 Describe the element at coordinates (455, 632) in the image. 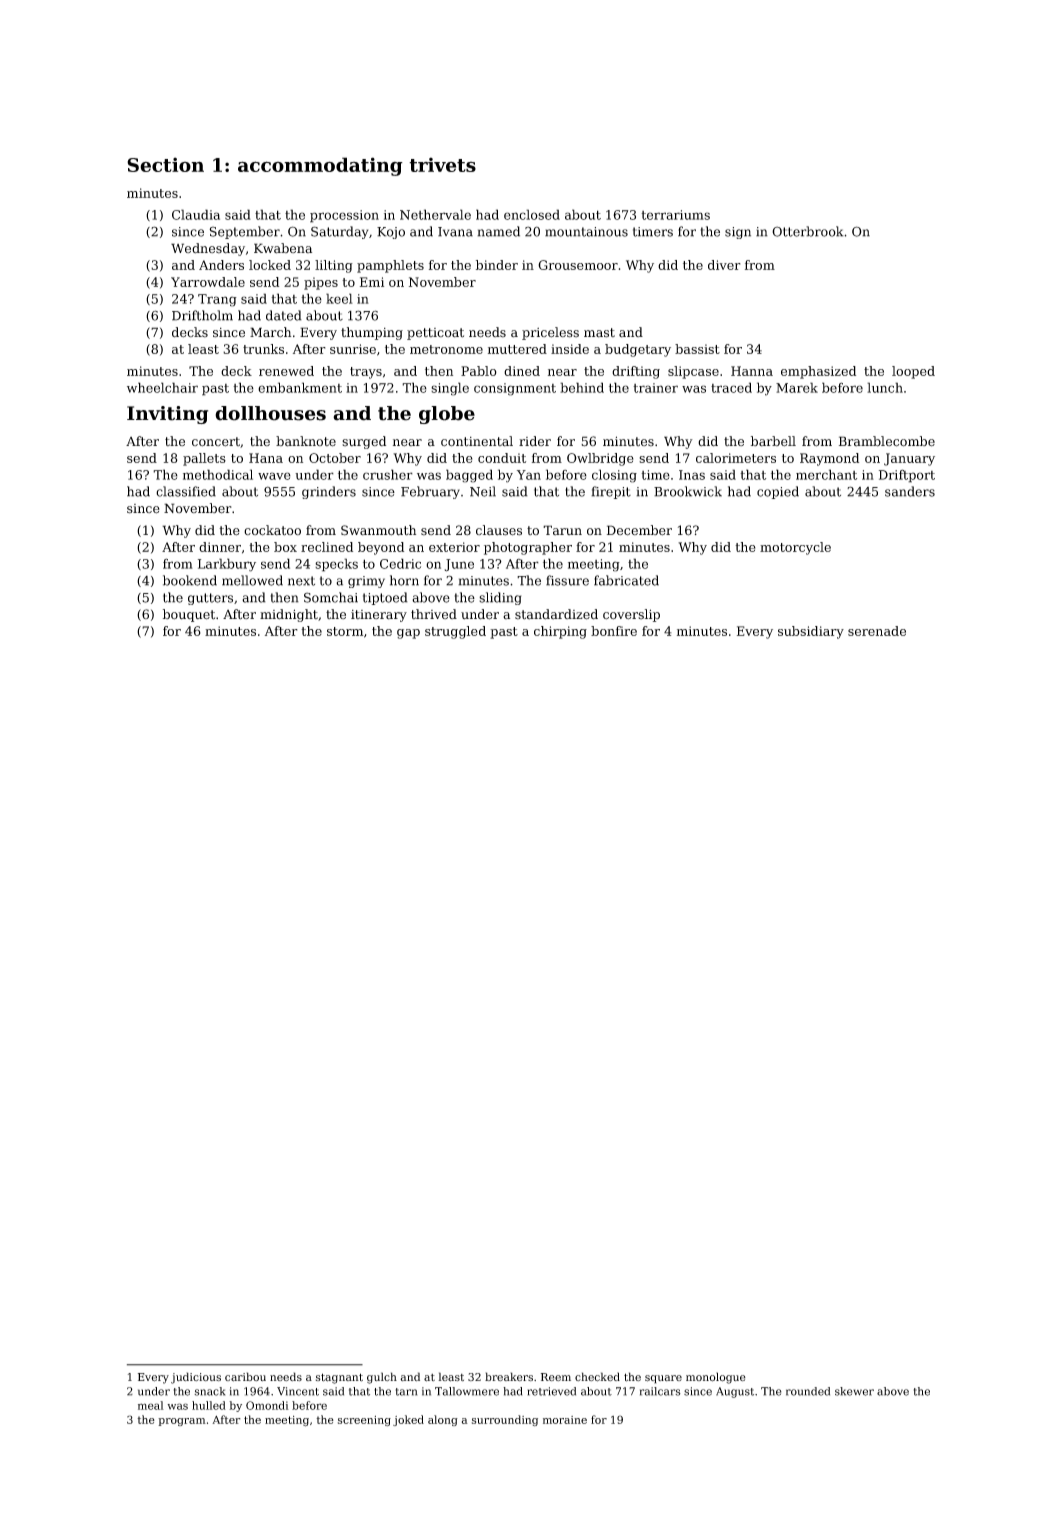

I see `struggled` at that location.
